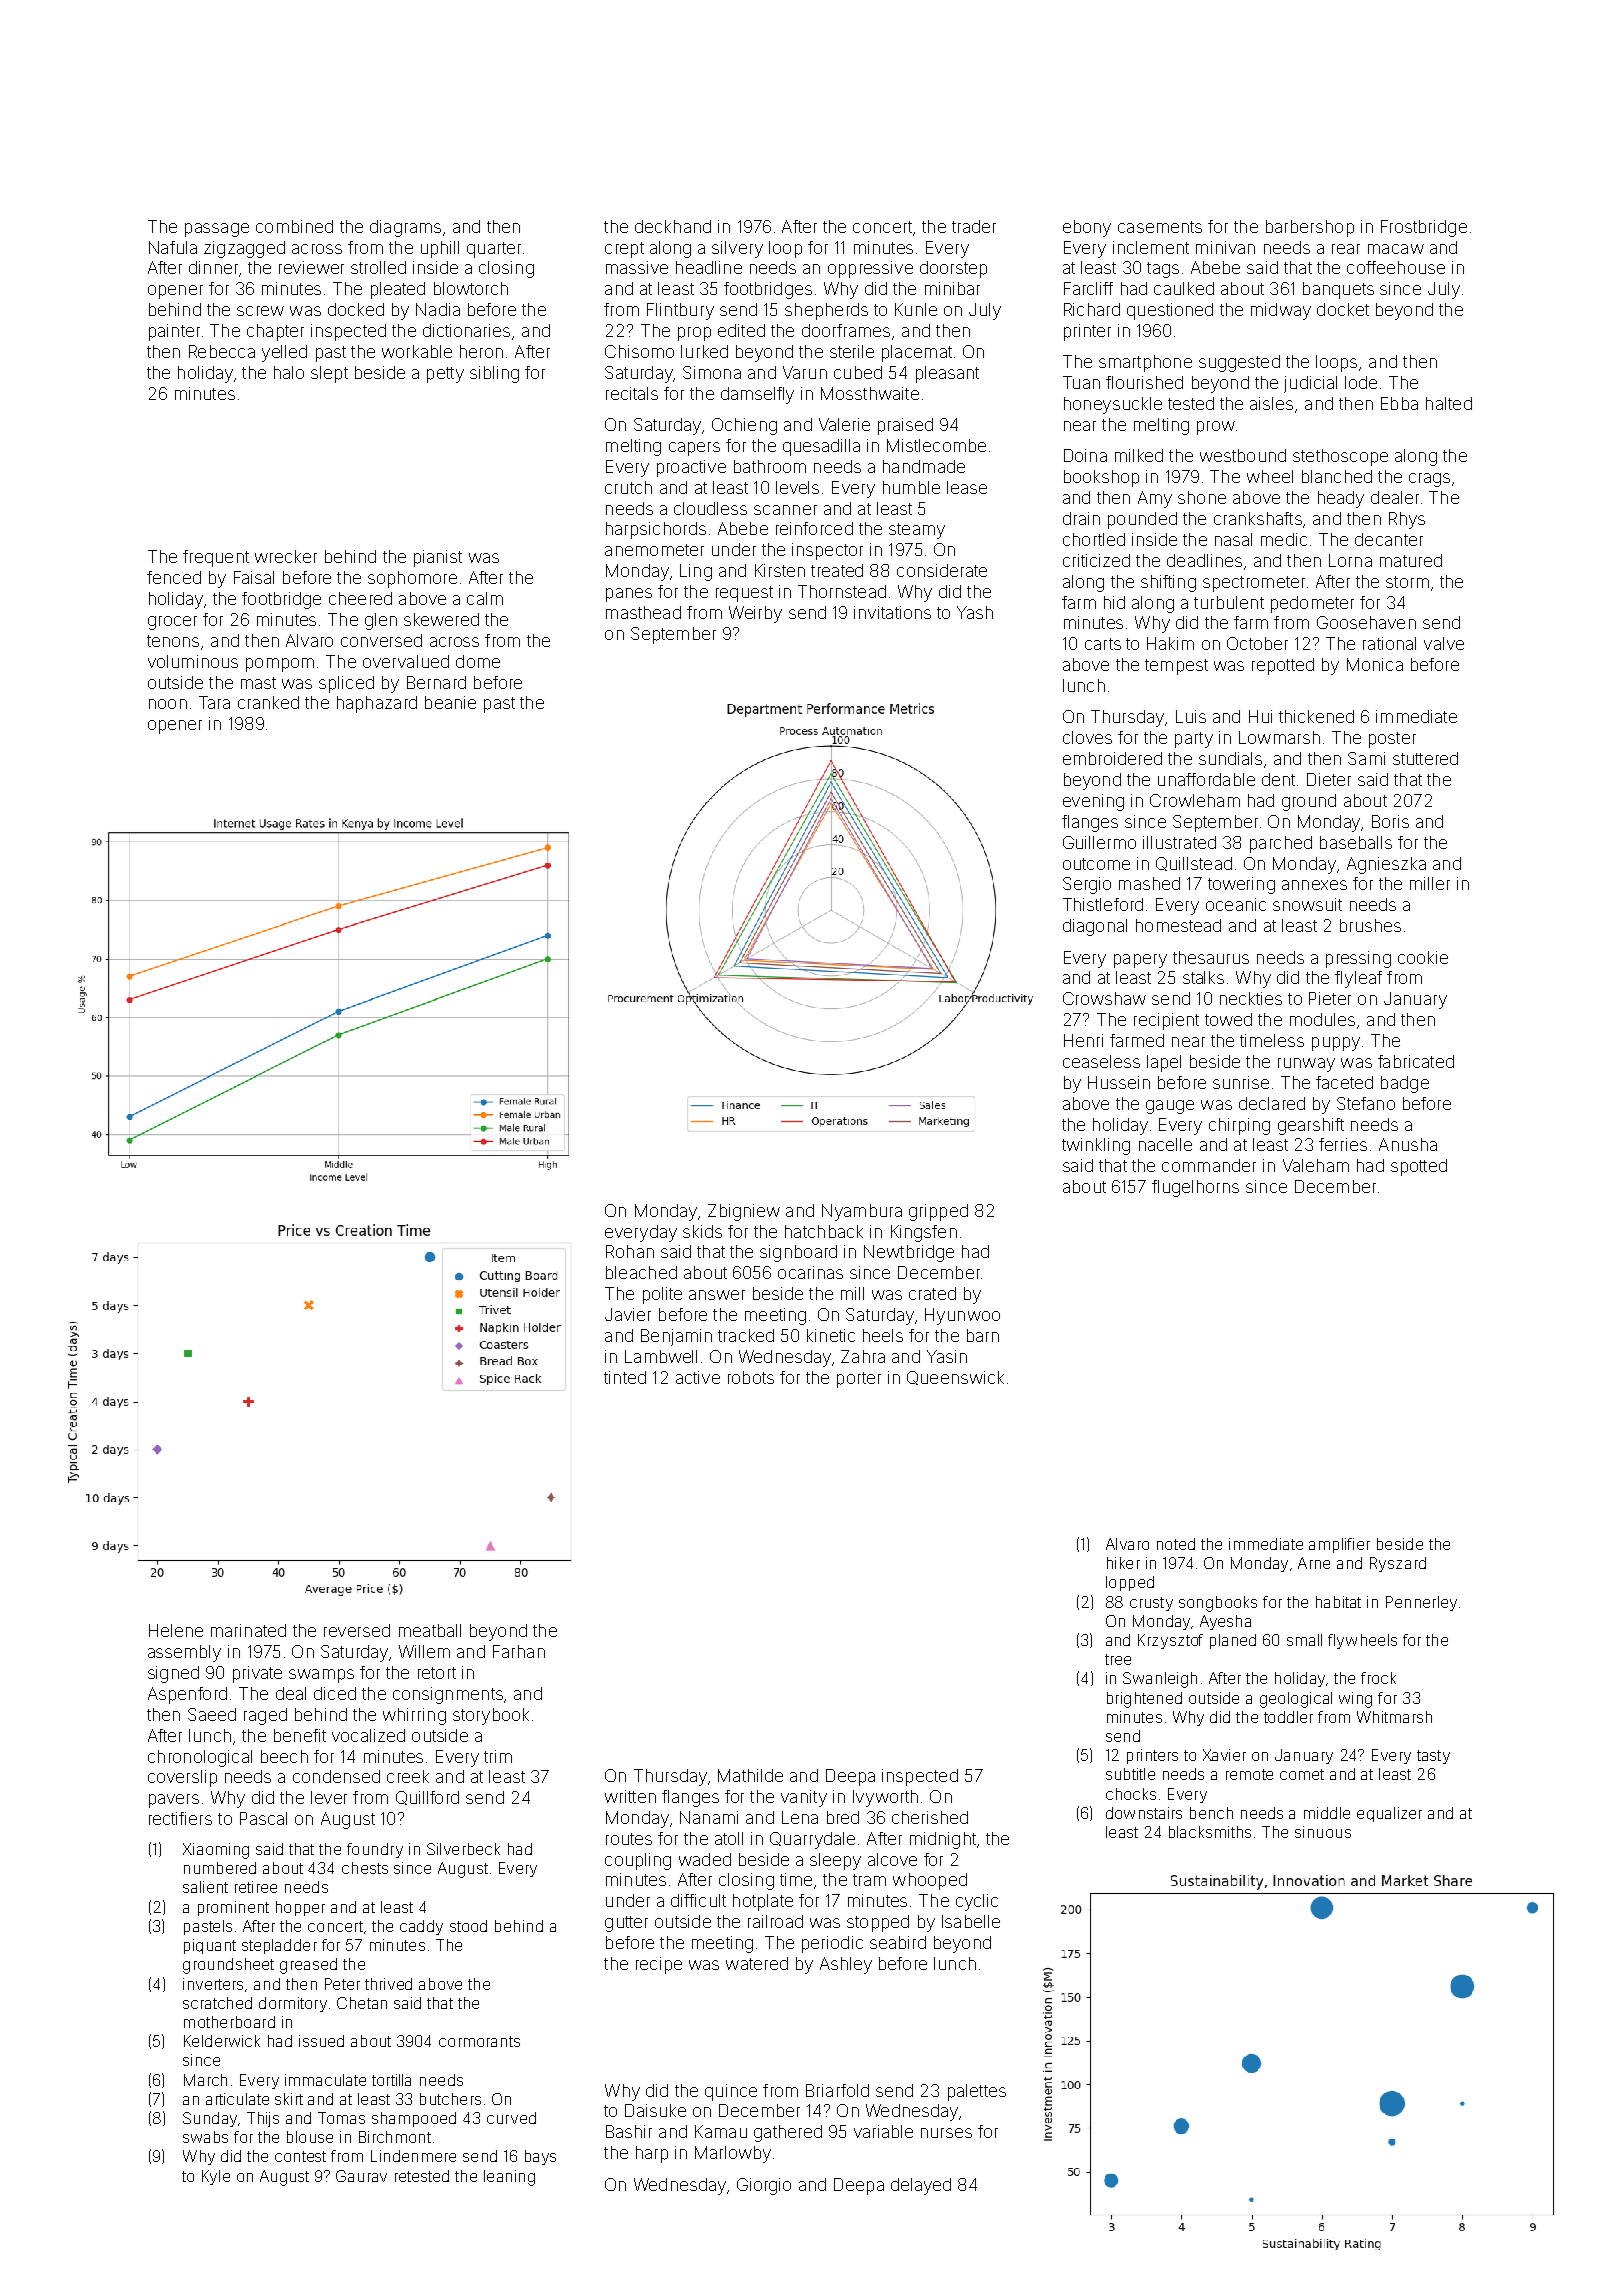  I want to click on delayed, so click(921, 2186).
